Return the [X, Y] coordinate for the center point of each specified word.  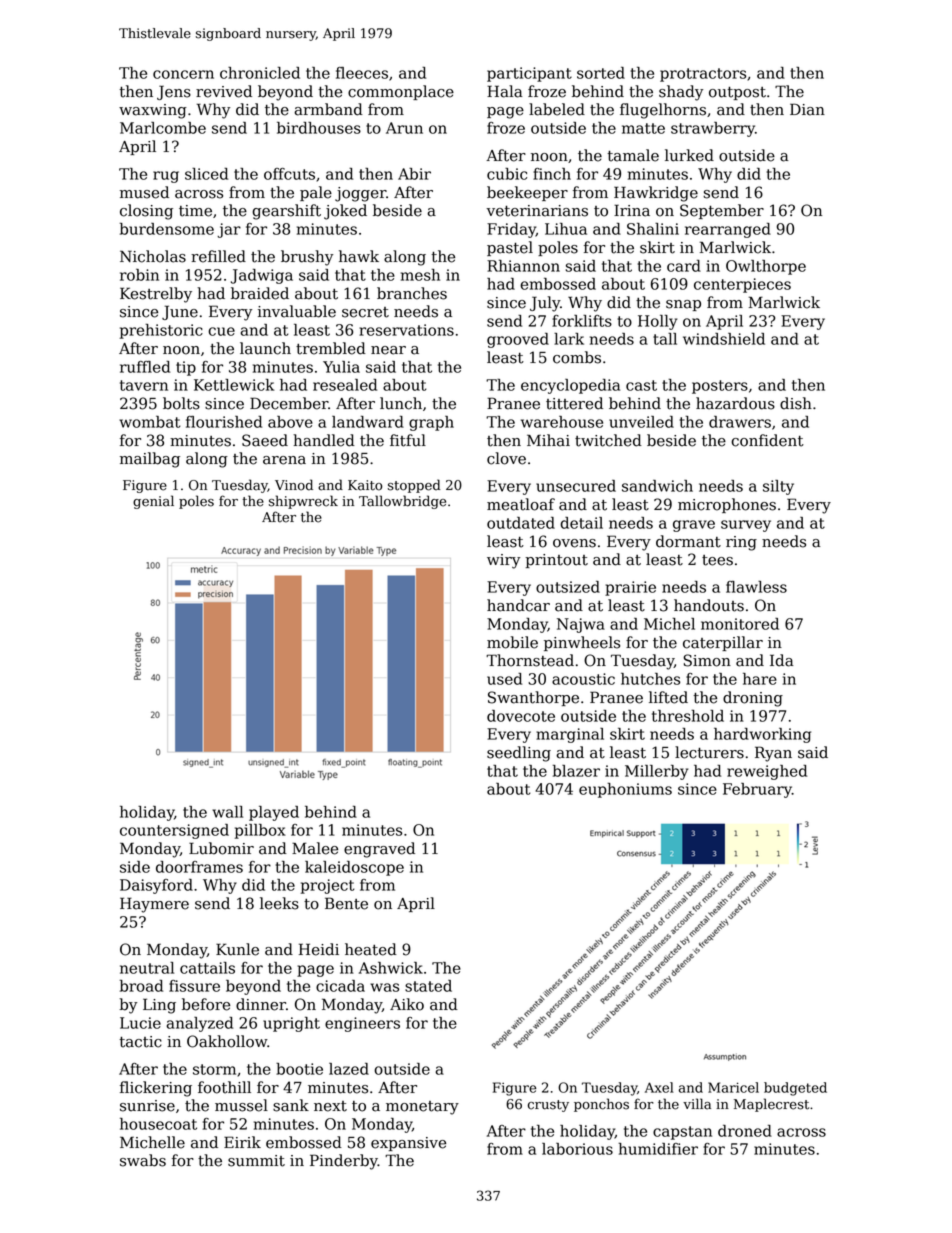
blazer [576, 771]
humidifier [658, 1149]
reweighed [767, 772]
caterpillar [723, 643]
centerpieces [742, 285]
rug [166, 177]
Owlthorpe [766, 267]
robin [139, 275]
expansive [408, 1144]
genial [153, 502]
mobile [512, 642]
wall [227, 812]
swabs [143, 1160]
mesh [420, 275]
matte [643, 128]
